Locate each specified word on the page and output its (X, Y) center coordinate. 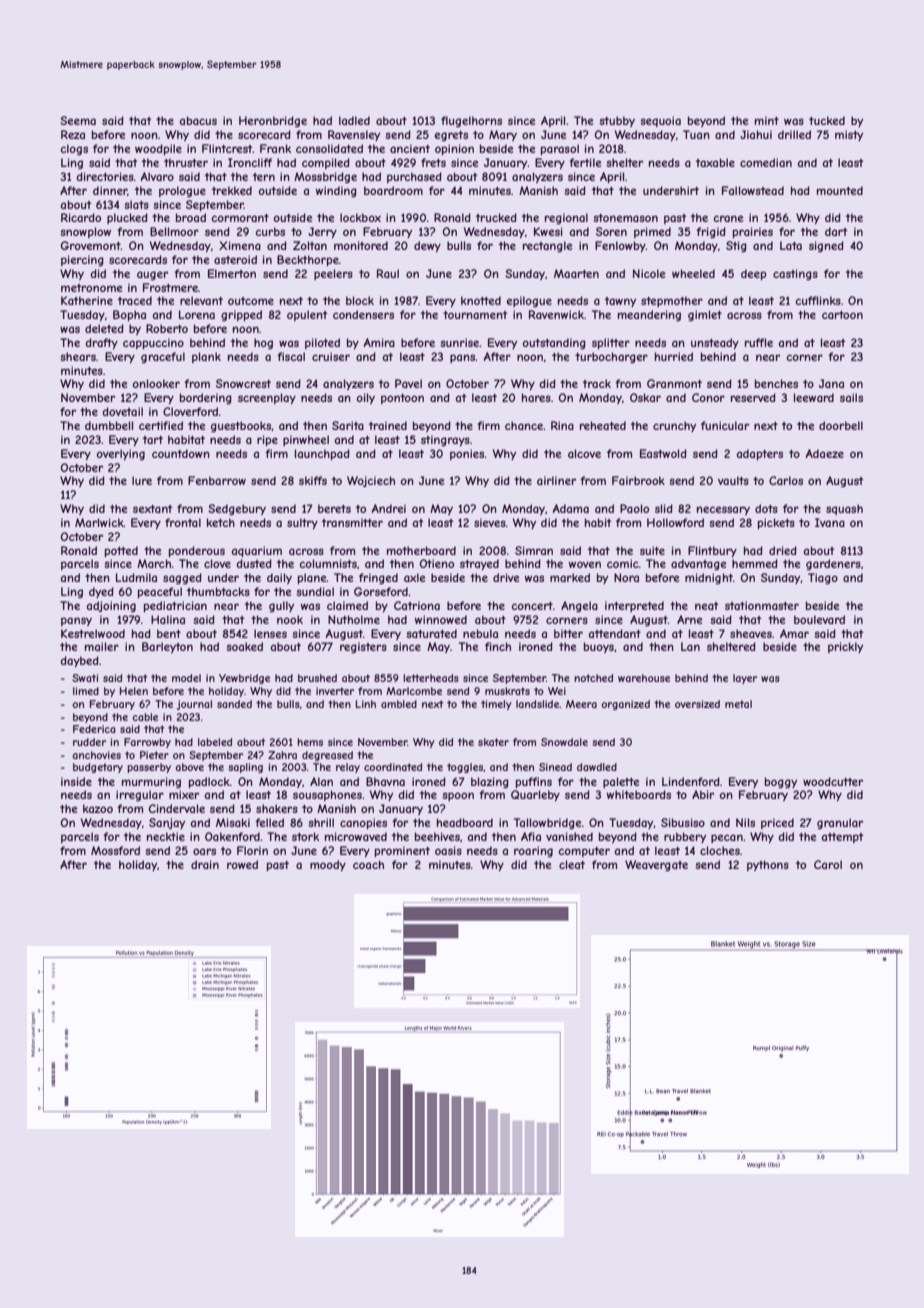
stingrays (445, 440)
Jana (831, 383)
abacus (198, 120)
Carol (828, 864)
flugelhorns (471, 121)
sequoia (660, 121)
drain (205, 864)
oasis (448, 850)
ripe (267, 440)
